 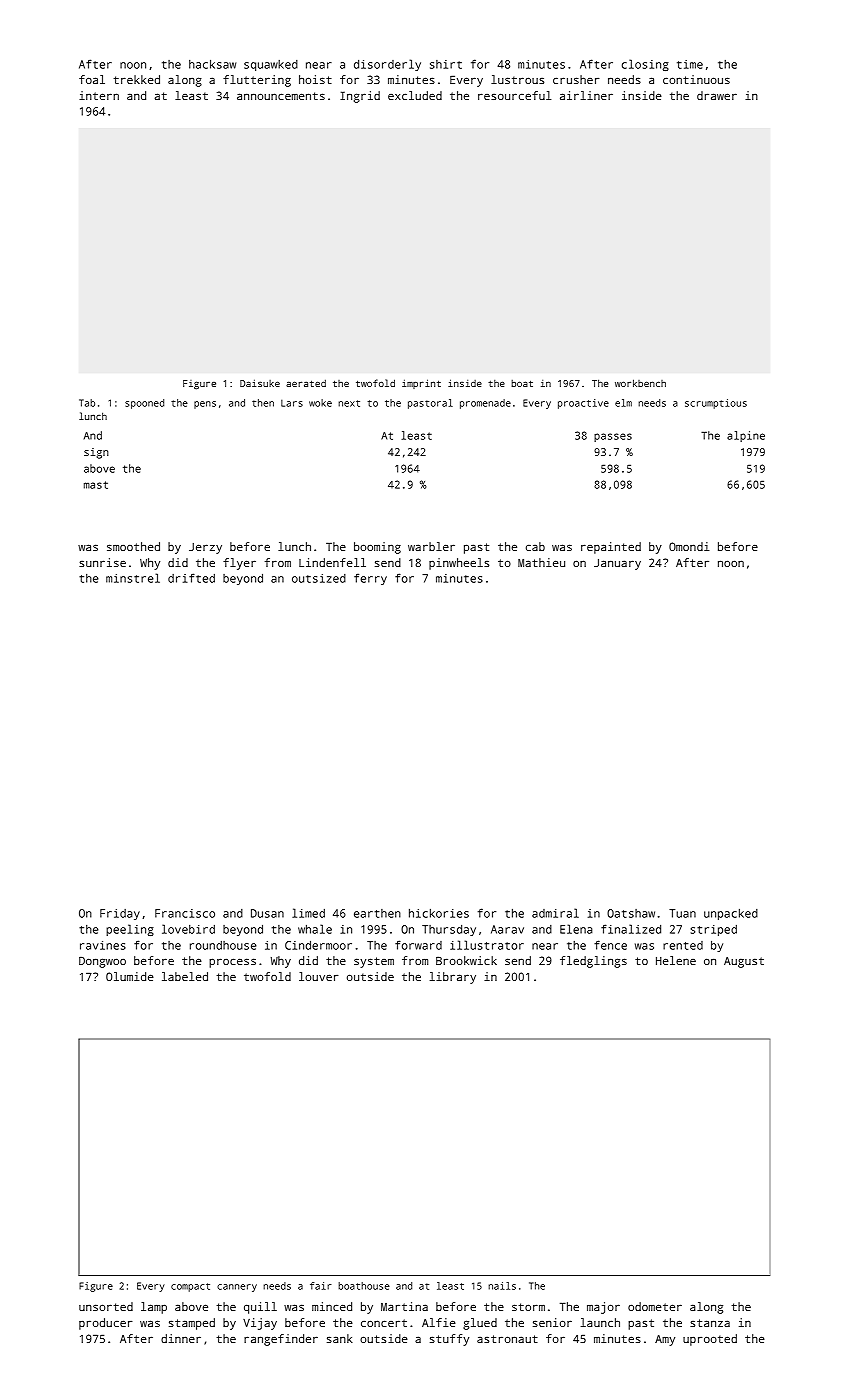 What do you see at coordinates (690, 64) in the document?
I see `time` at bounding box center [690, 64].
